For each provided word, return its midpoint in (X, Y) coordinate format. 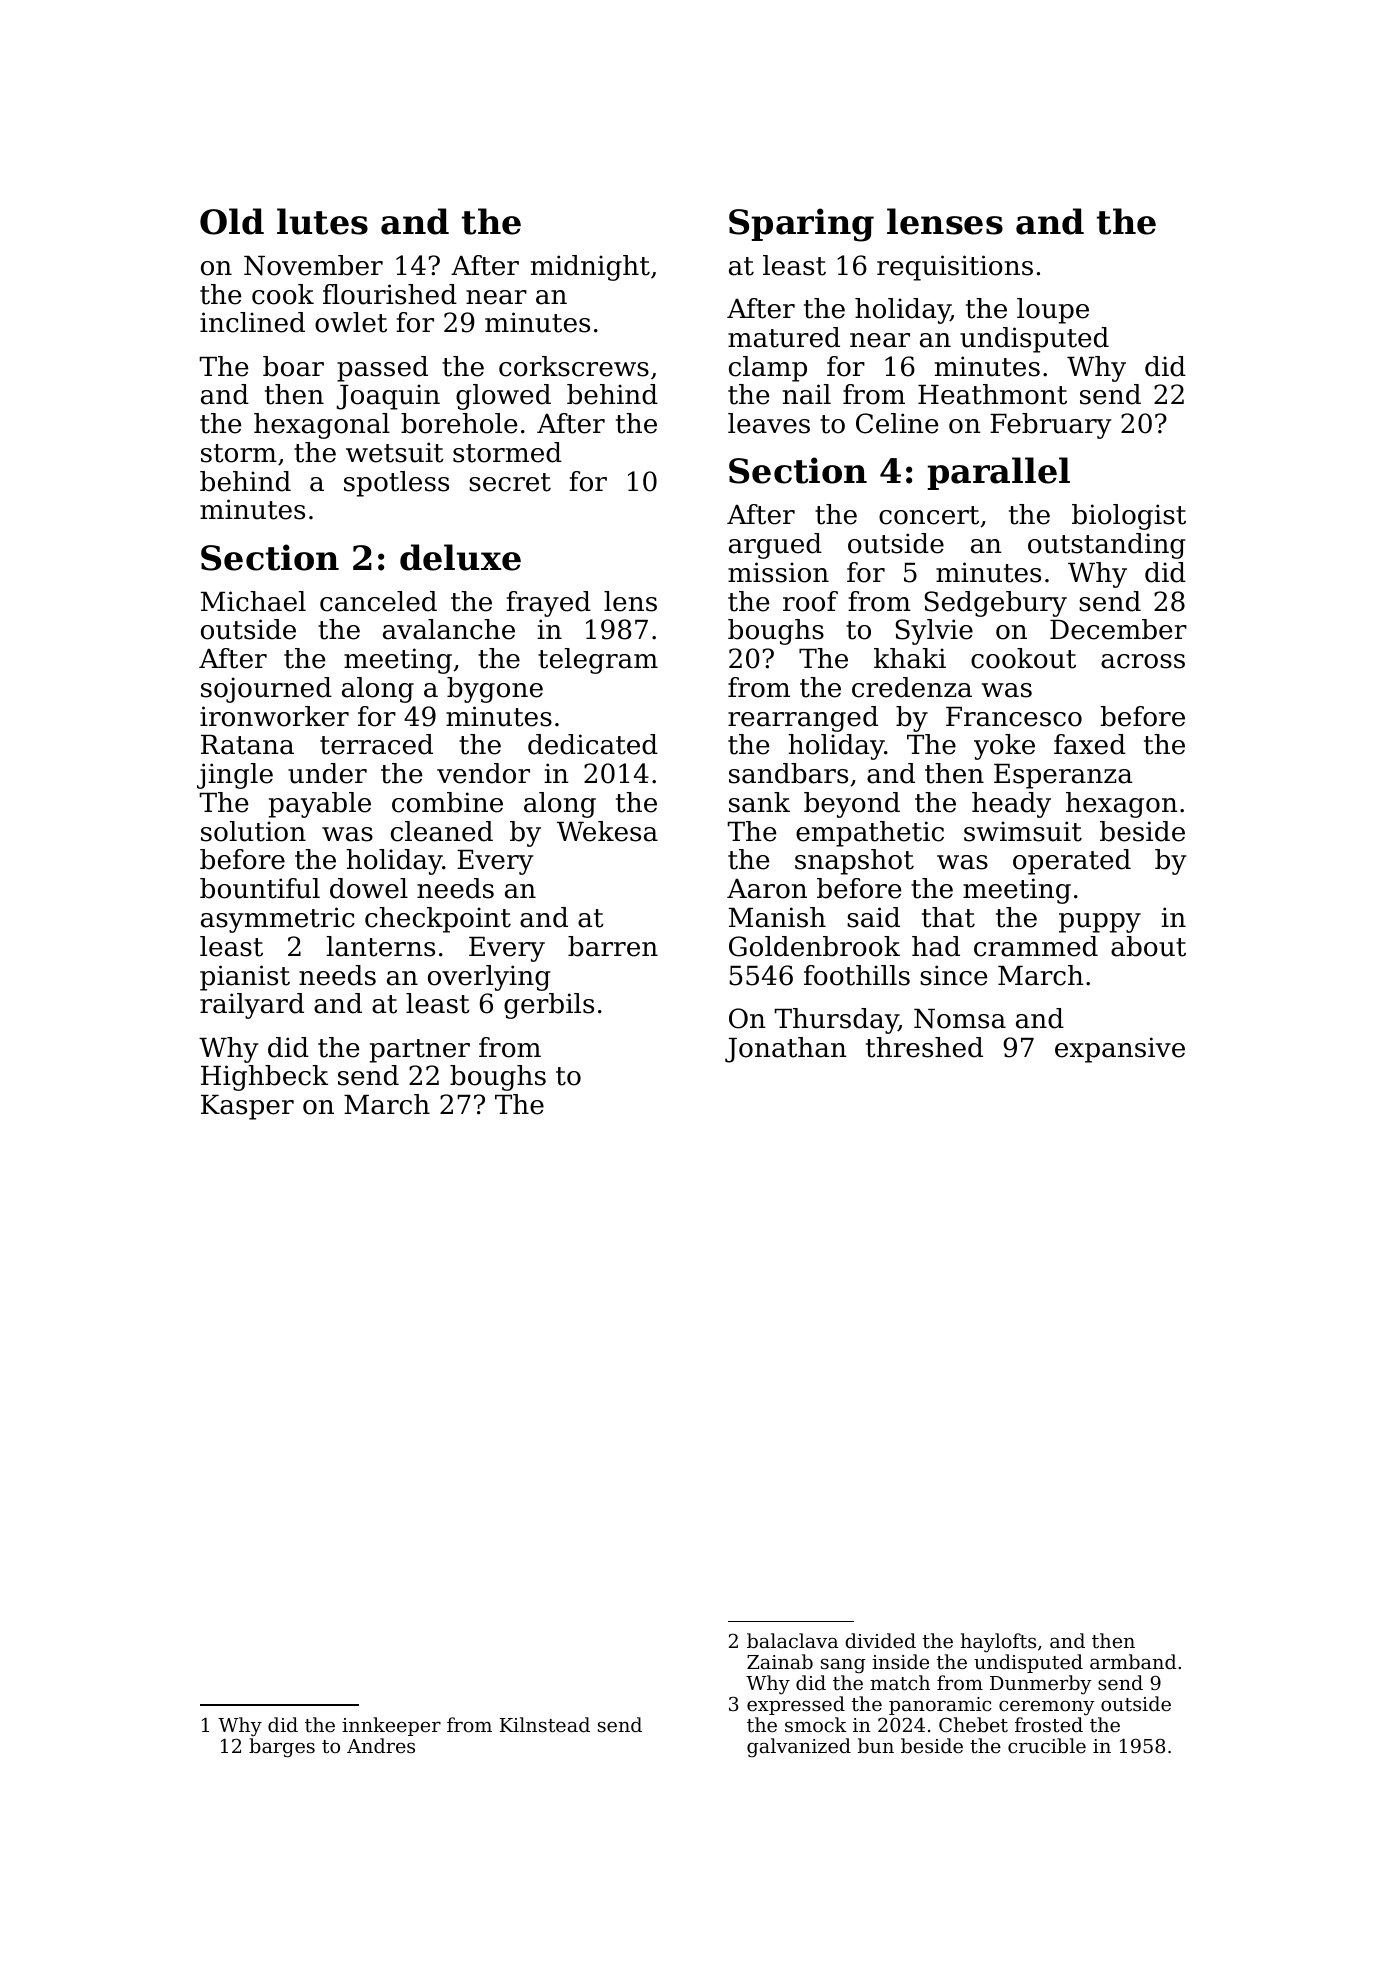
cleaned (442, 831)
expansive (1120, 1050)
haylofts (998, 1642)
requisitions (955, 268)
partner (420, 1051)
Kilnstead (545, 1724)
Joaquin (388, 397)
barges (282, 1748)
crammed (1036, 946)
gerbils (549, 1006)
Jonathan (786, 1050)
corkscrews (574, 366)
